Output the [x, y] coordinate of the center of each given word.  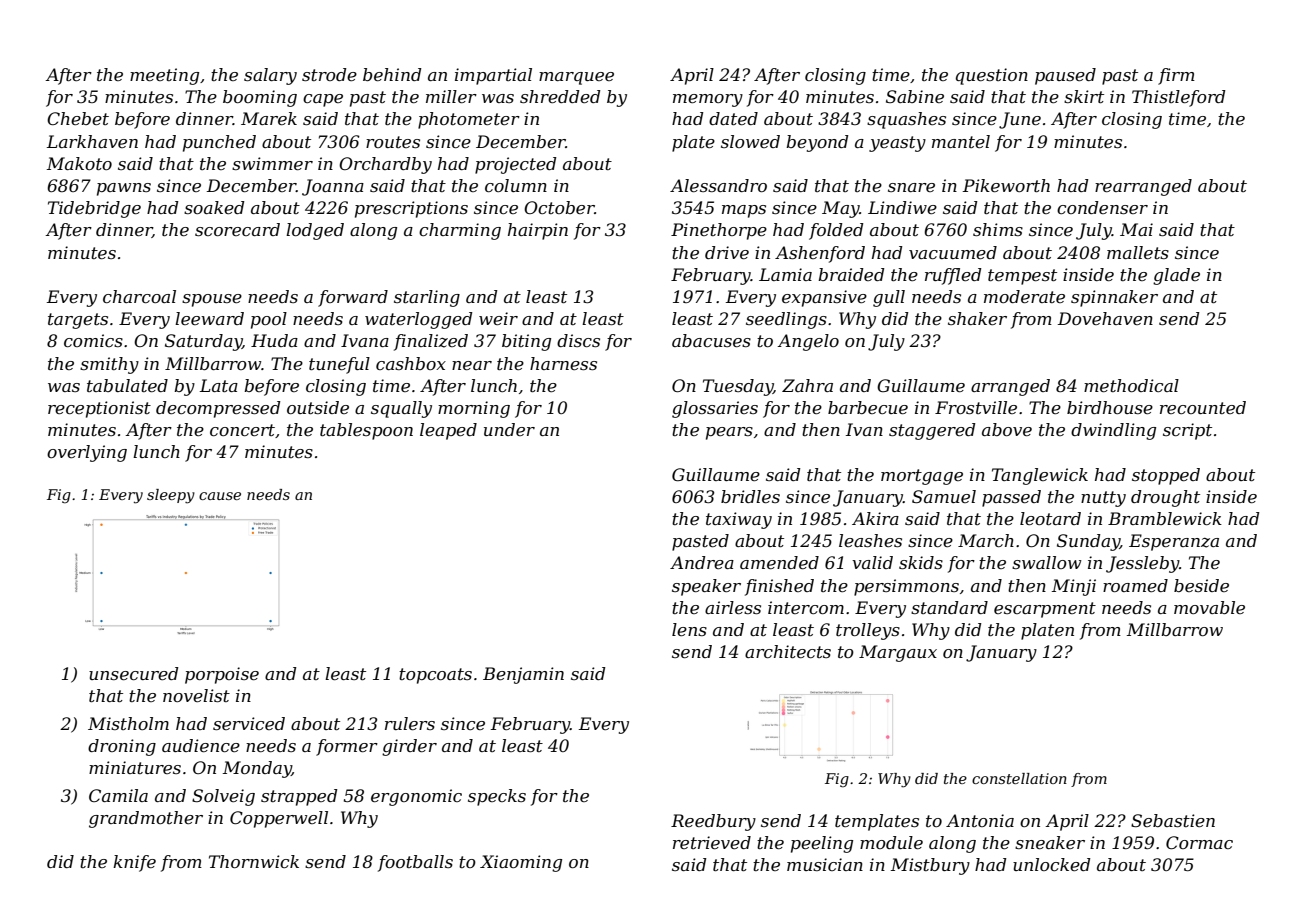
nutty [1103, 499]
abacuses [711, 340]
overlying [87, 453]
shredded [560, 96]
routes [393, 142]
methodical [1131, 385]
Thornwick [254, 861]
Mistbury [930, 866]
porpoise [222, 675]
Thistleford [1178, 98]
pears [729, 433]
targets [78, 321]
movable [1209, 607]
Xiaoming [521, 863]
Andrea [702, 562]
